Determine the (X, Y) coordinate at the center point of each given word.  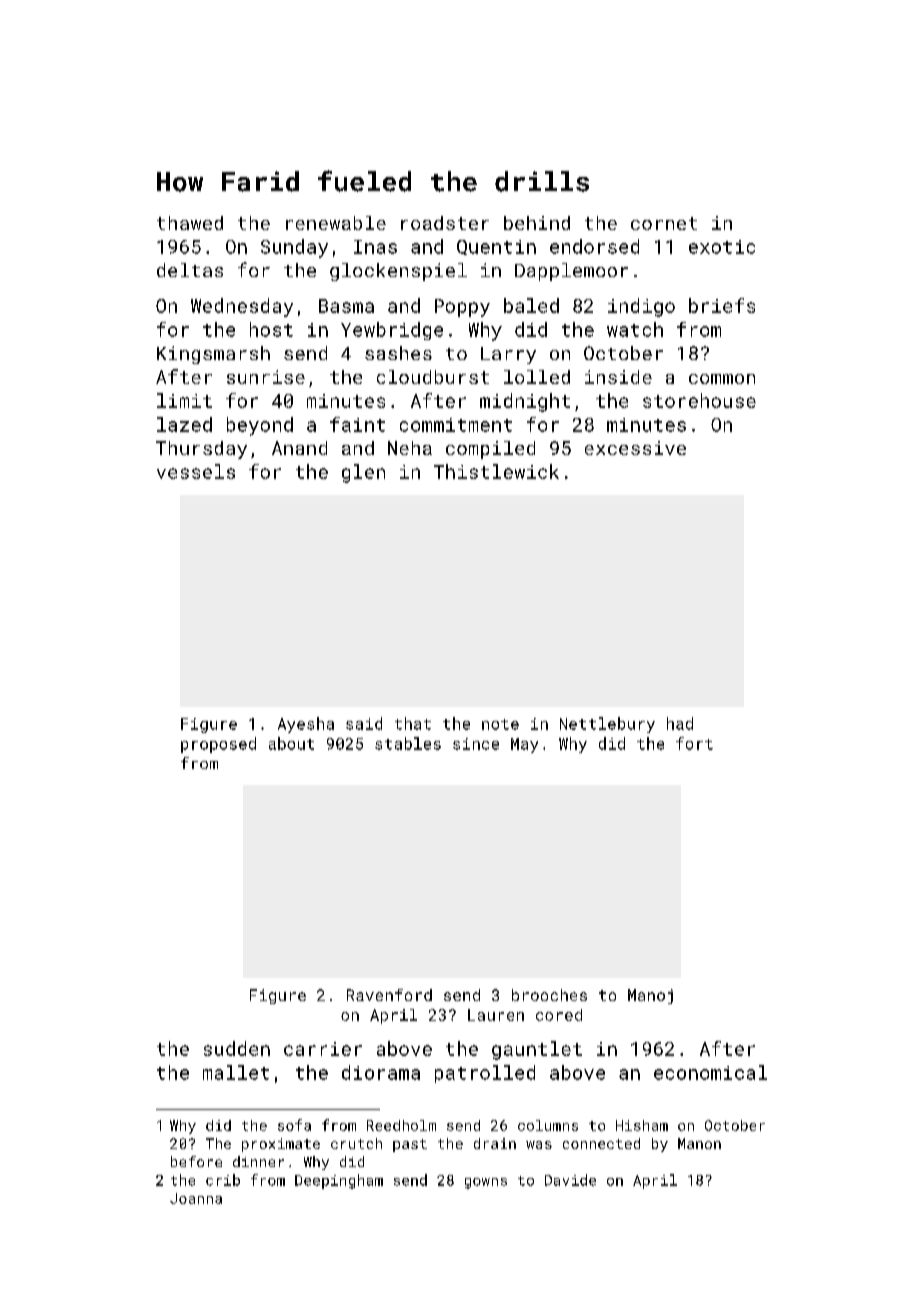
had (680, 723)
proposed (218, 745)
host (271, 329)
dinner (258, 1161)
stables (408, 743)
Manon (699, 1143)
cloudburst (433, 377)
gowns (486, 1183)
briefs (722, 305)
